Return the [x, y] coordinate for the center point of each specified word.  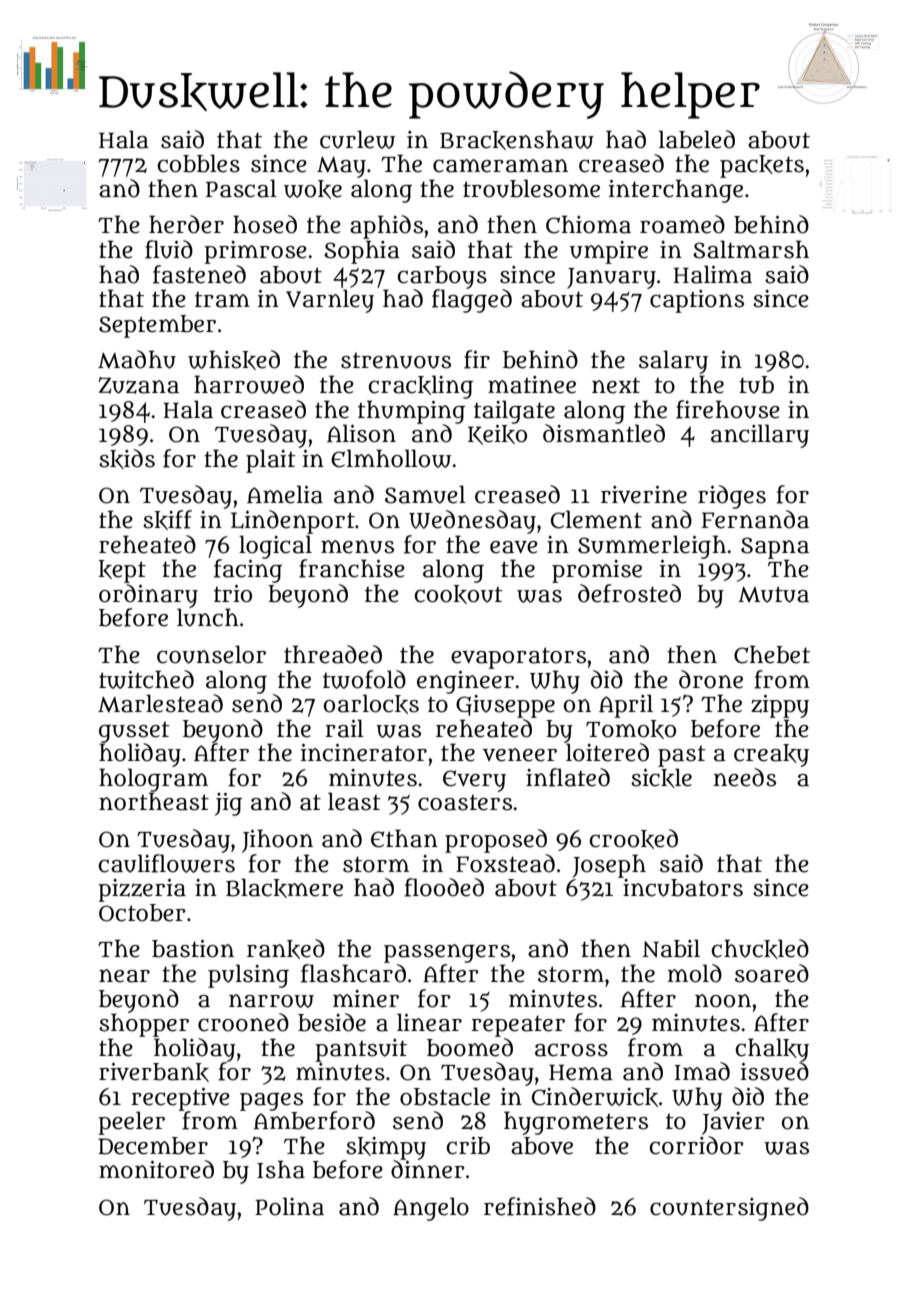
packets [762, 166]
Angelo [431, 1209]
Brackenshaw [517, 140]
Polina [289, 1206]
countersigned [729, 1209]
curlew [357, 139]
